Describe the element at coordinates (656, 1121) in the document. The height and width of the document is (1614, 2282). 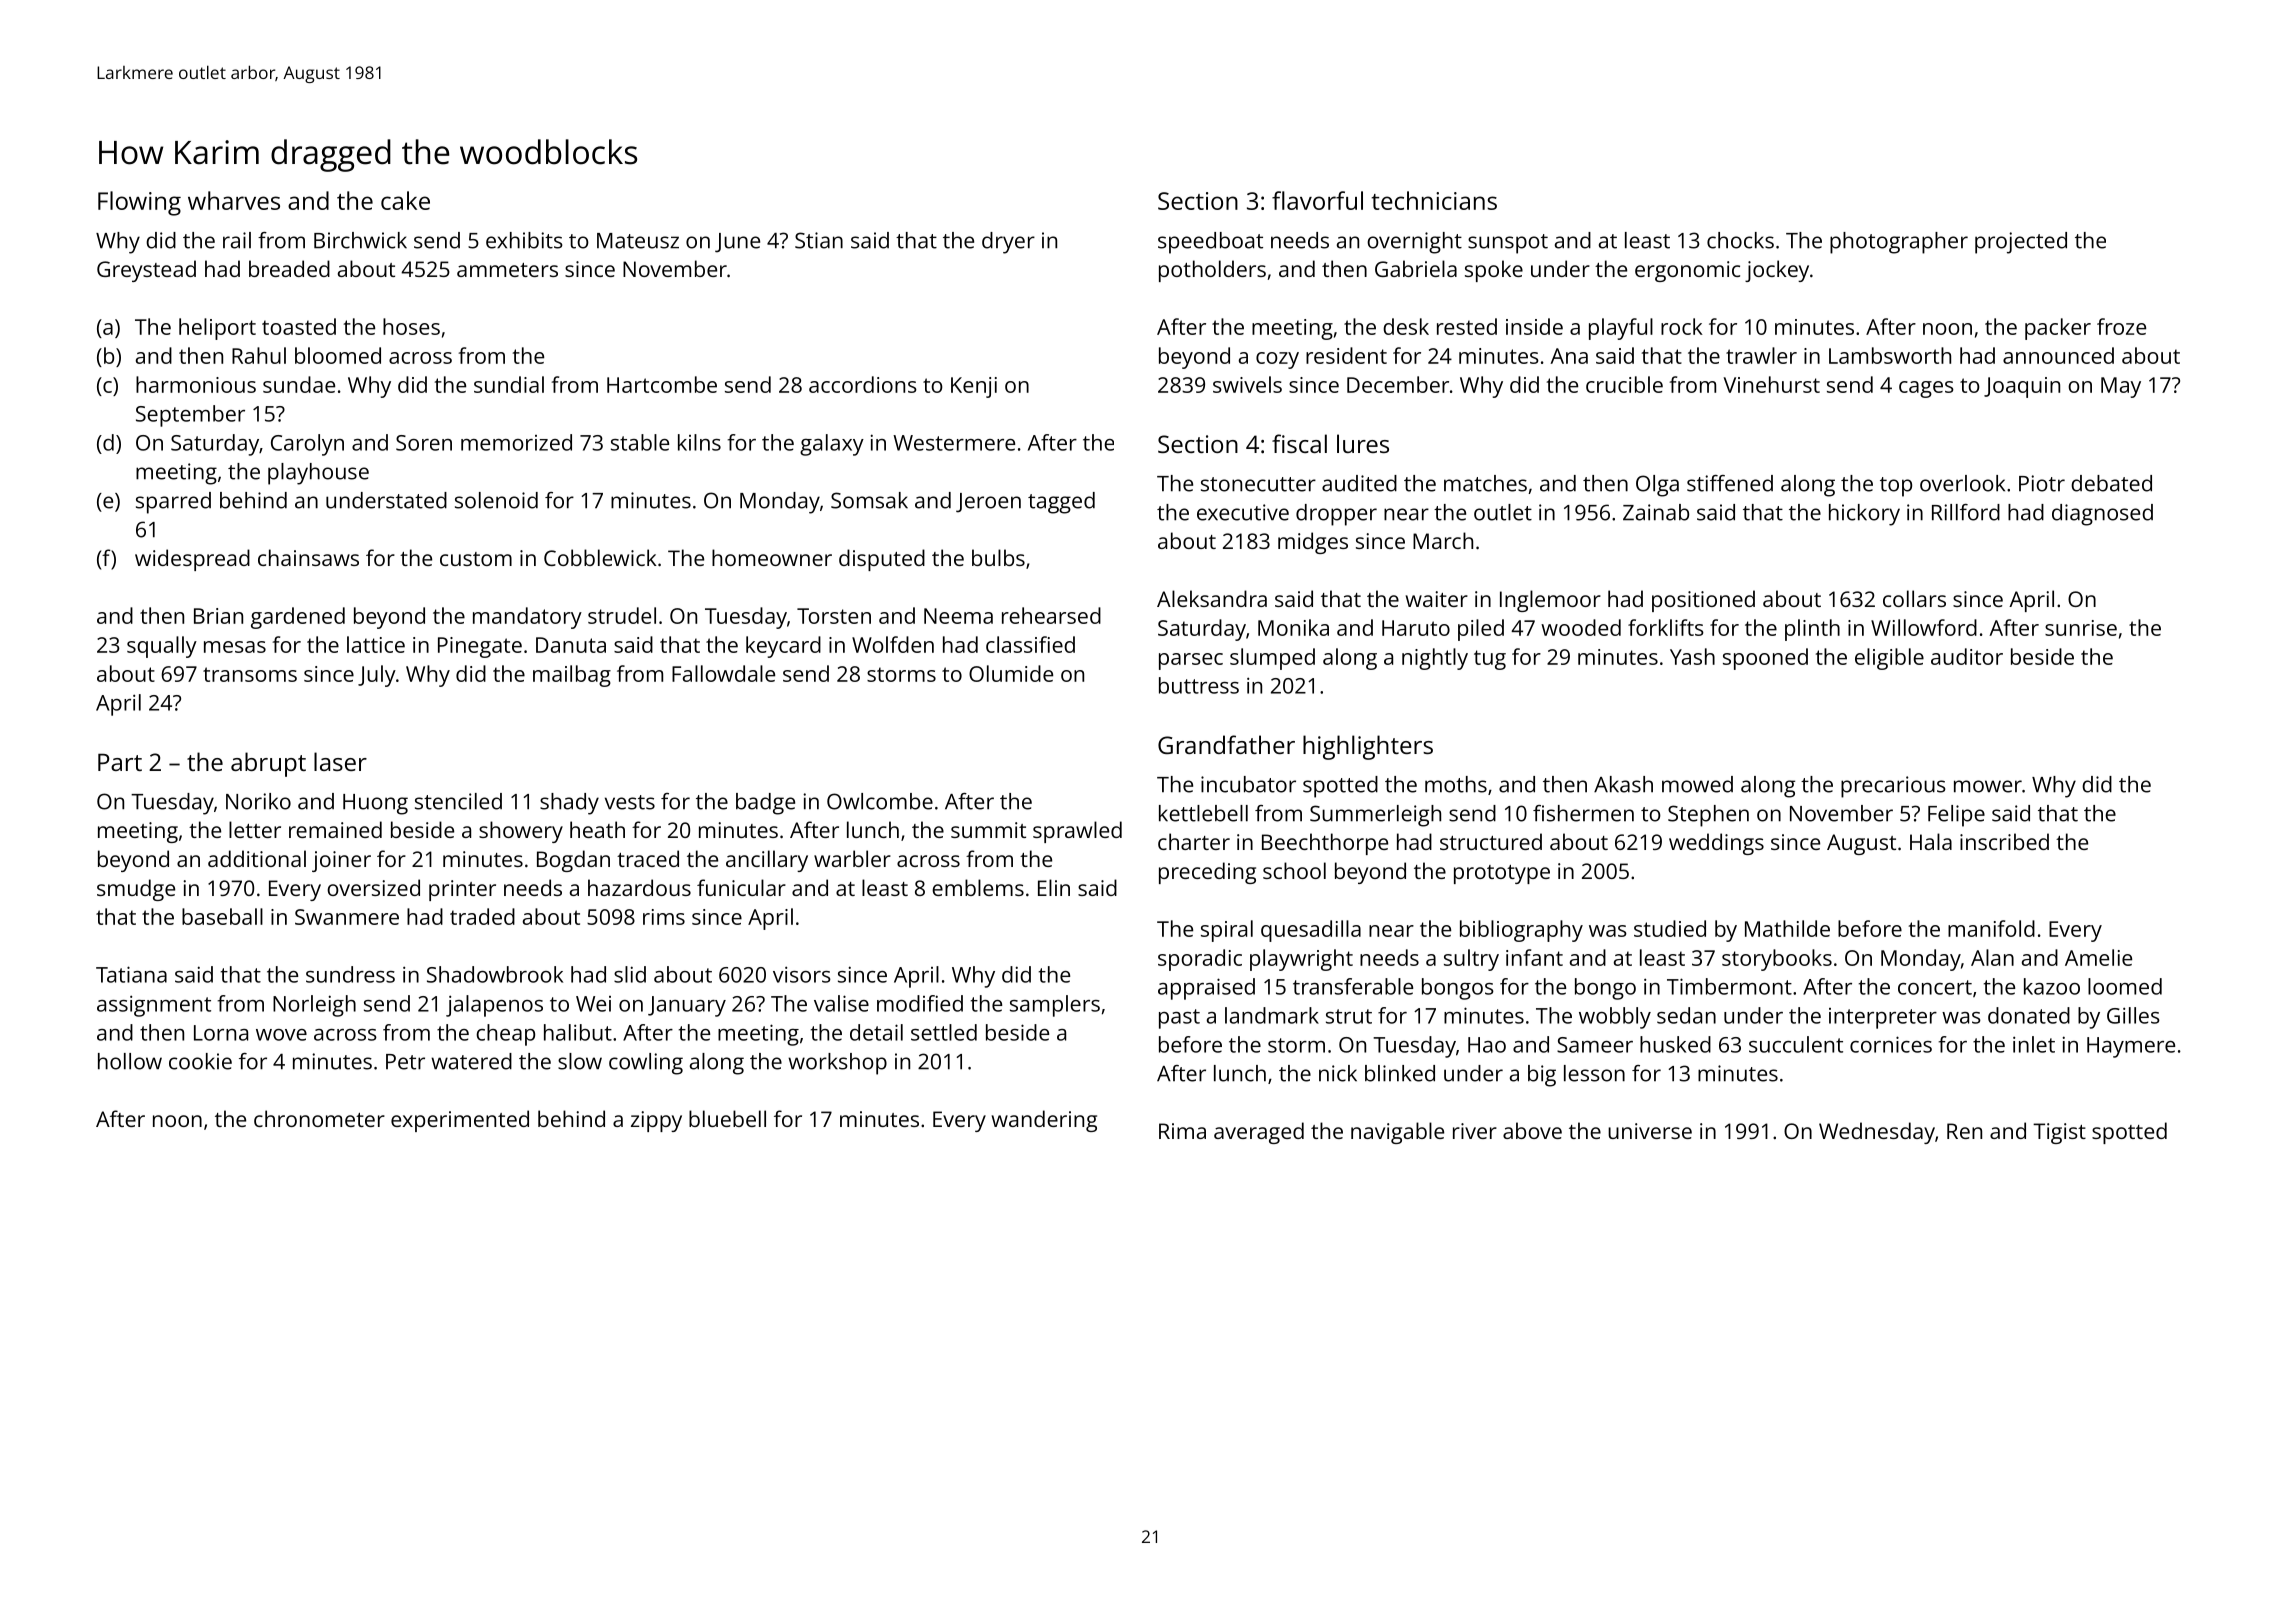
I see `zippy` at that location.
